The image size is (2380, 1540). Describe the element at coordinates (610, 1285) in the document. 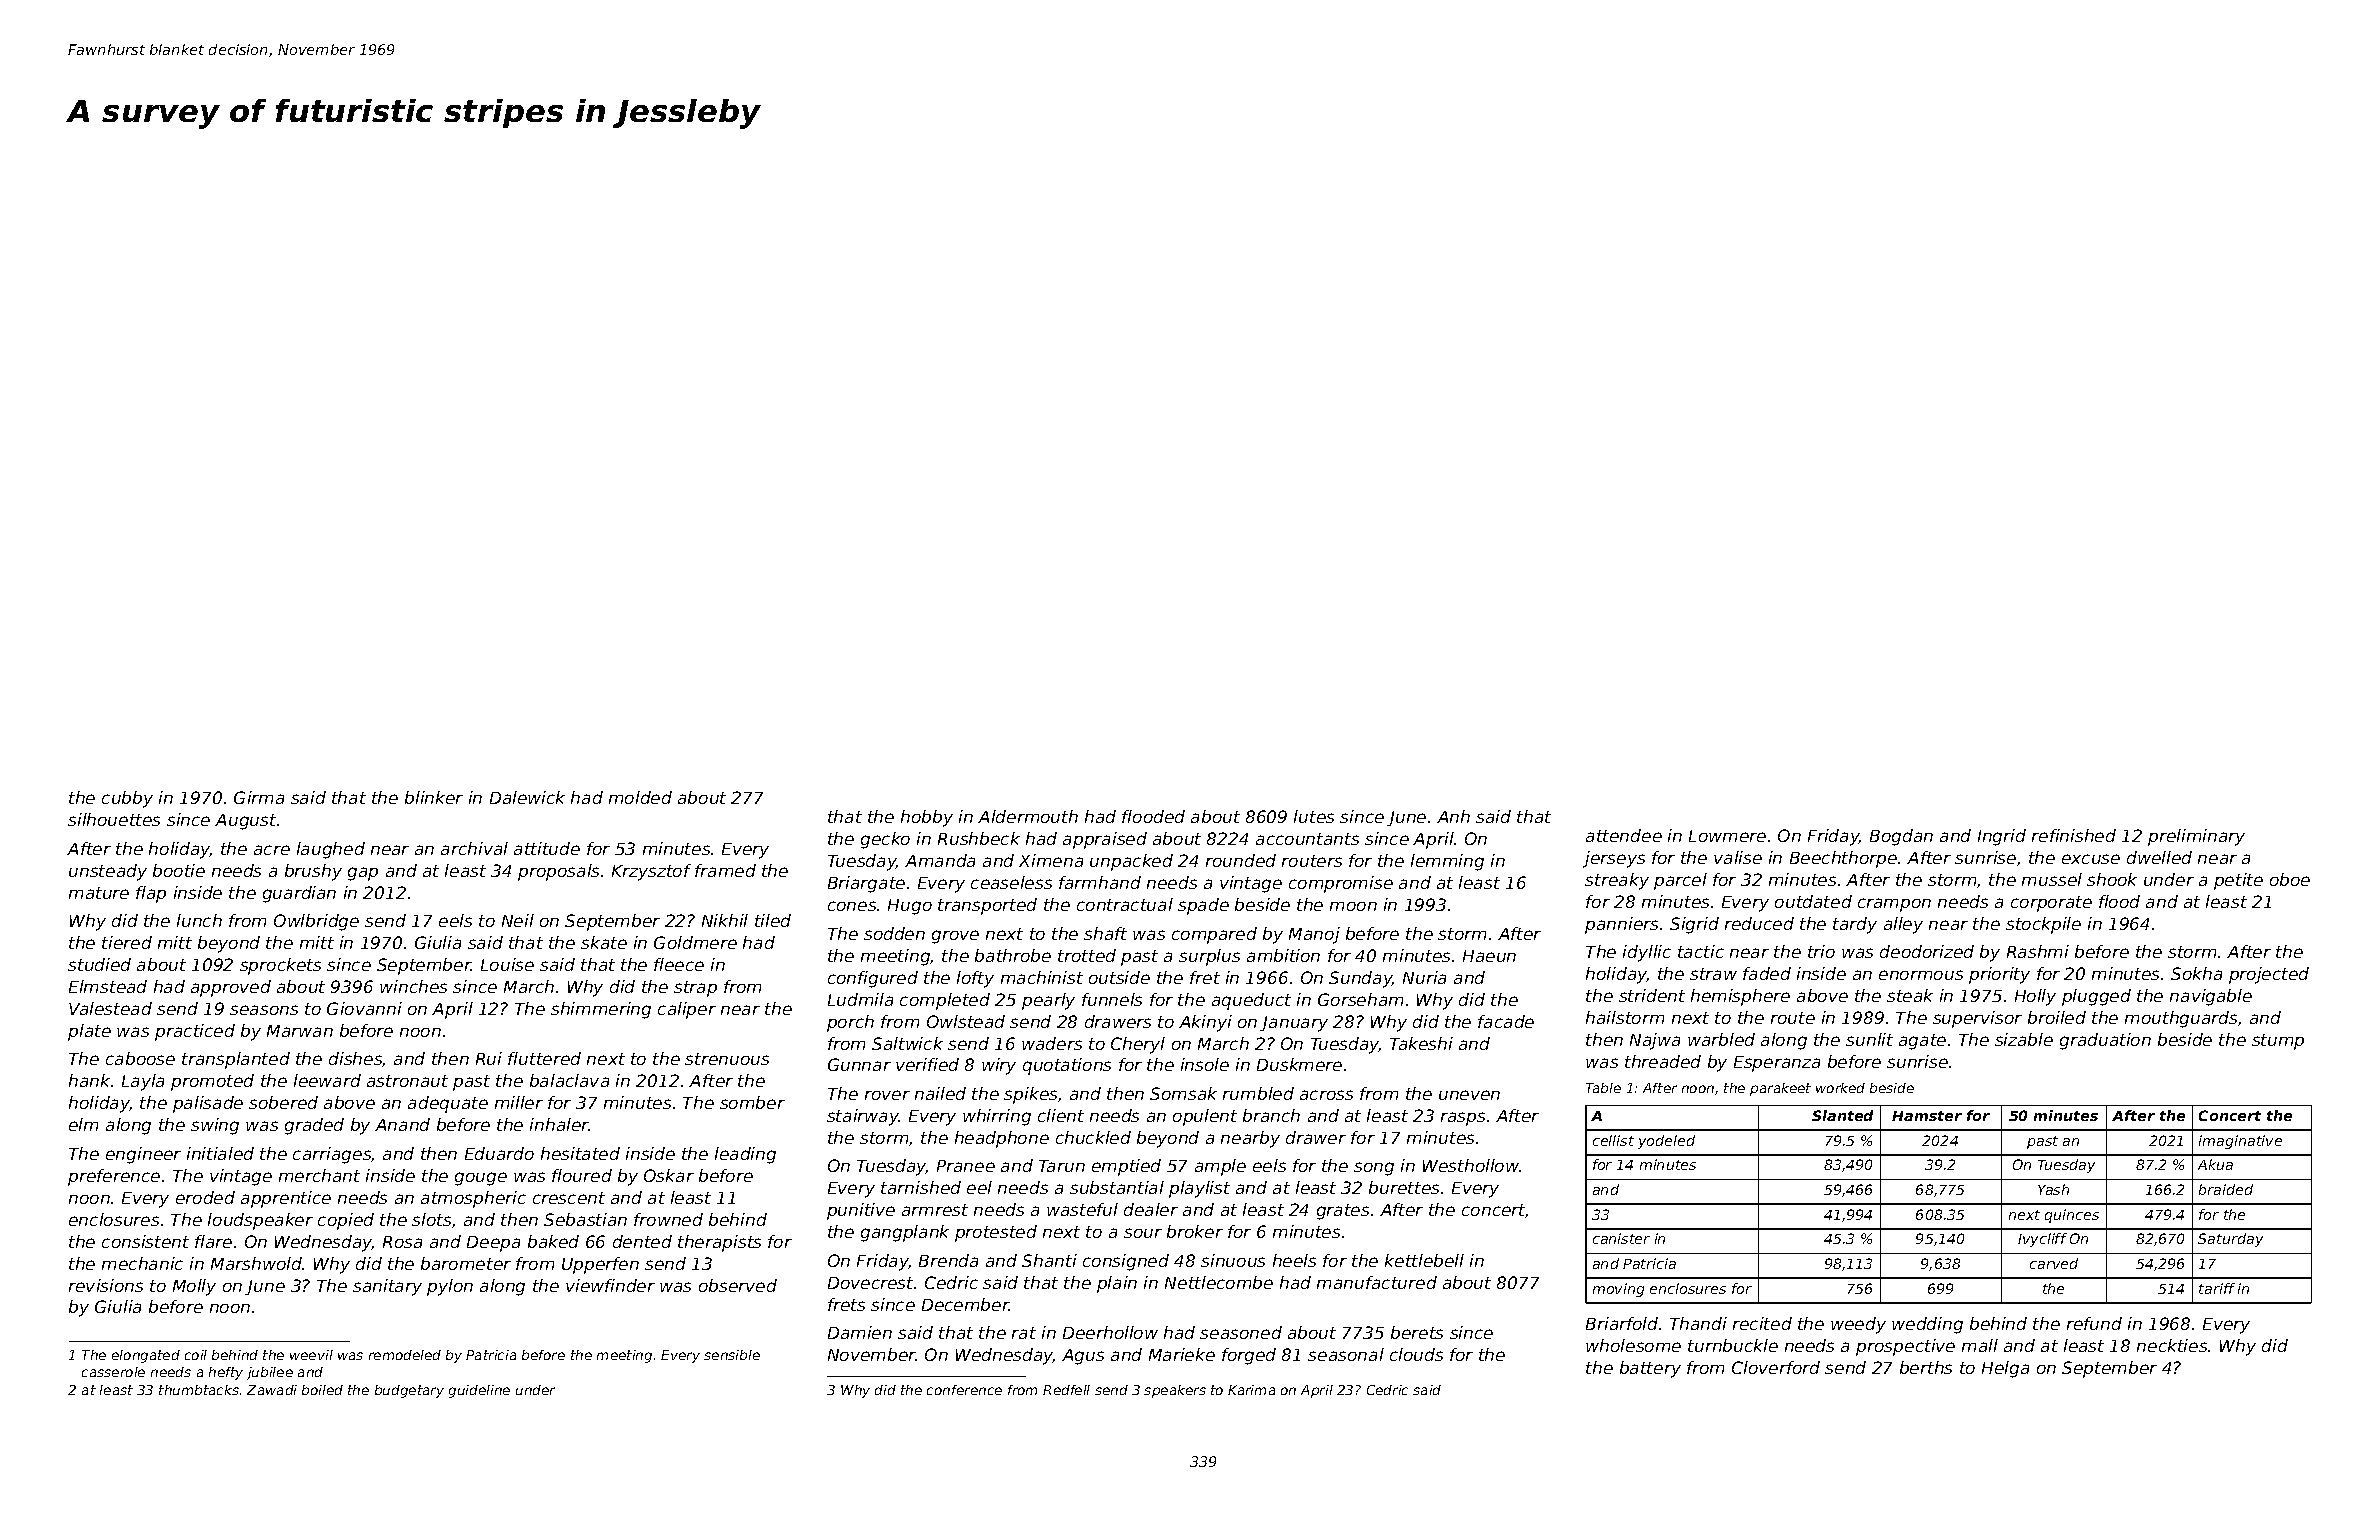

I see `viewfinder` at that location.
